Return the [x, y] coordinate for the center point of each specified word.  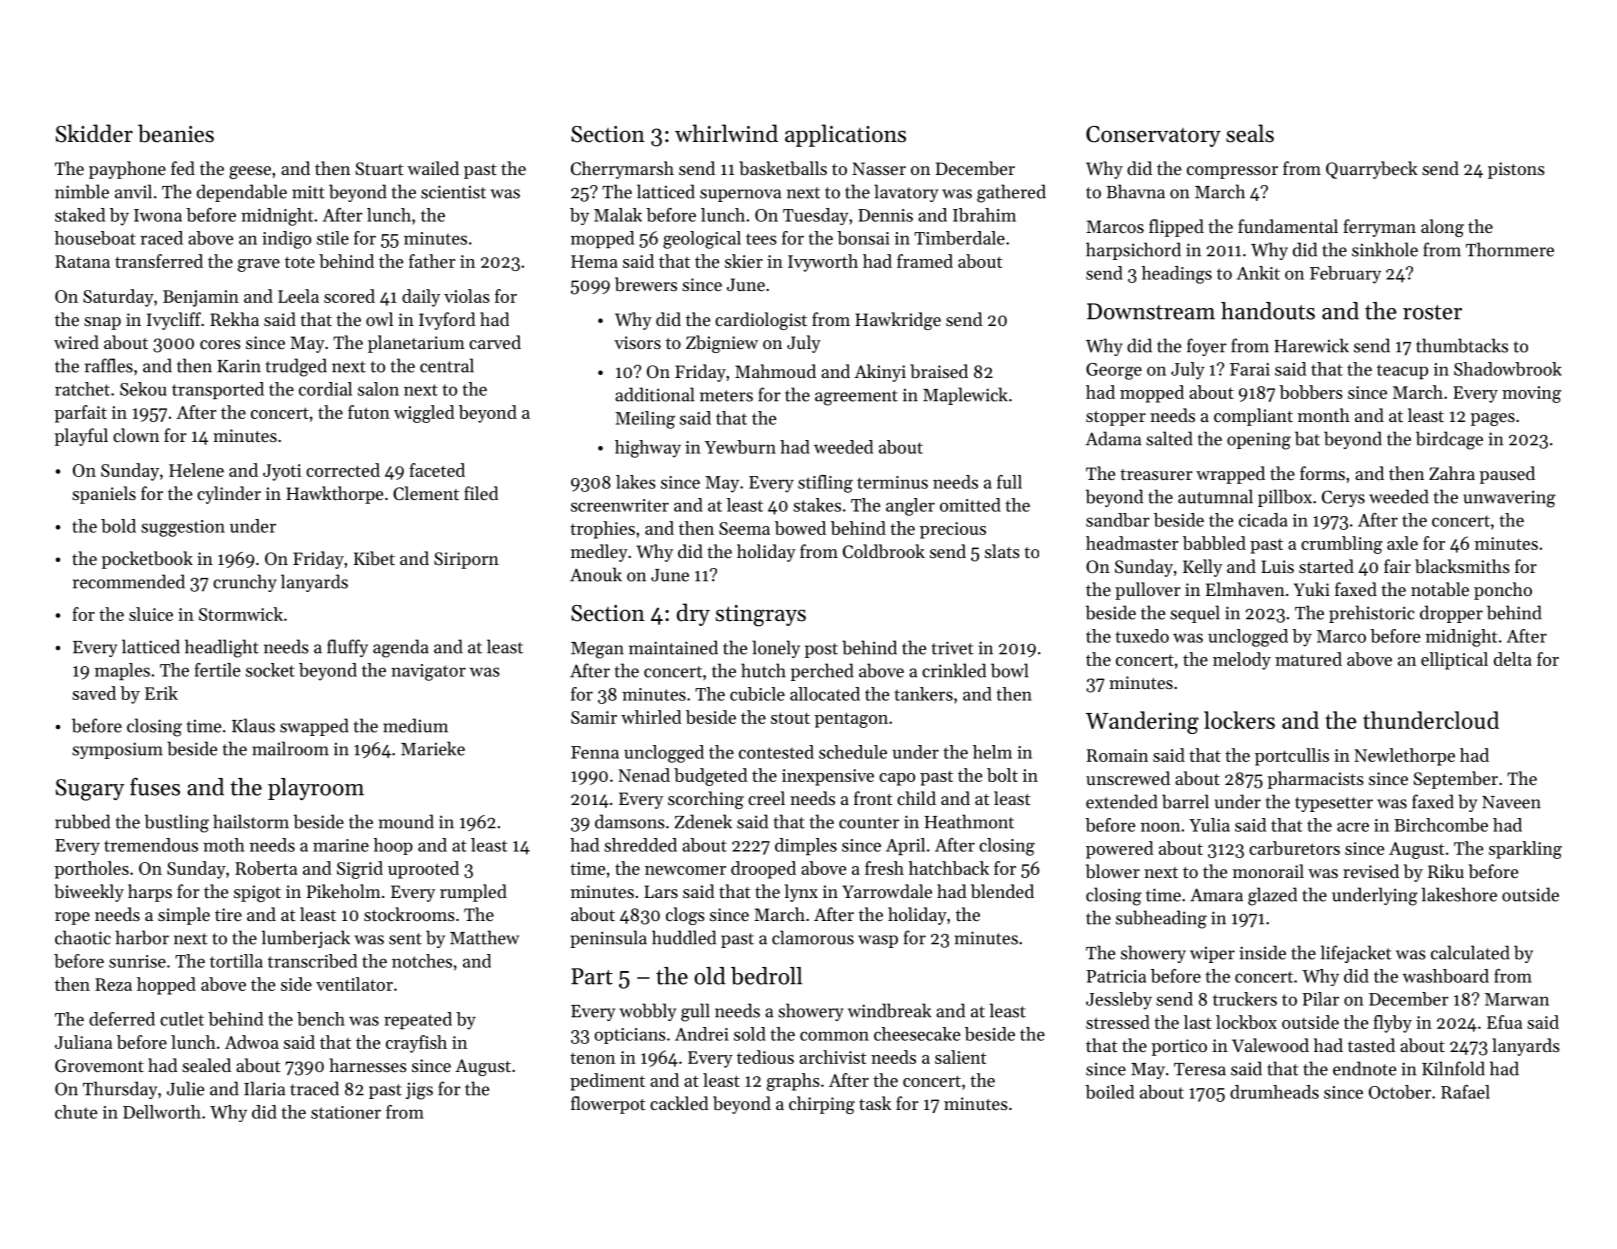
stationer [346, 1112]
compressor [1232, 172]
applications [845, 135]
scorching [706, 800]
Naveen [1511, 802]
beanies [176, 133]
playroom [316, 789]
